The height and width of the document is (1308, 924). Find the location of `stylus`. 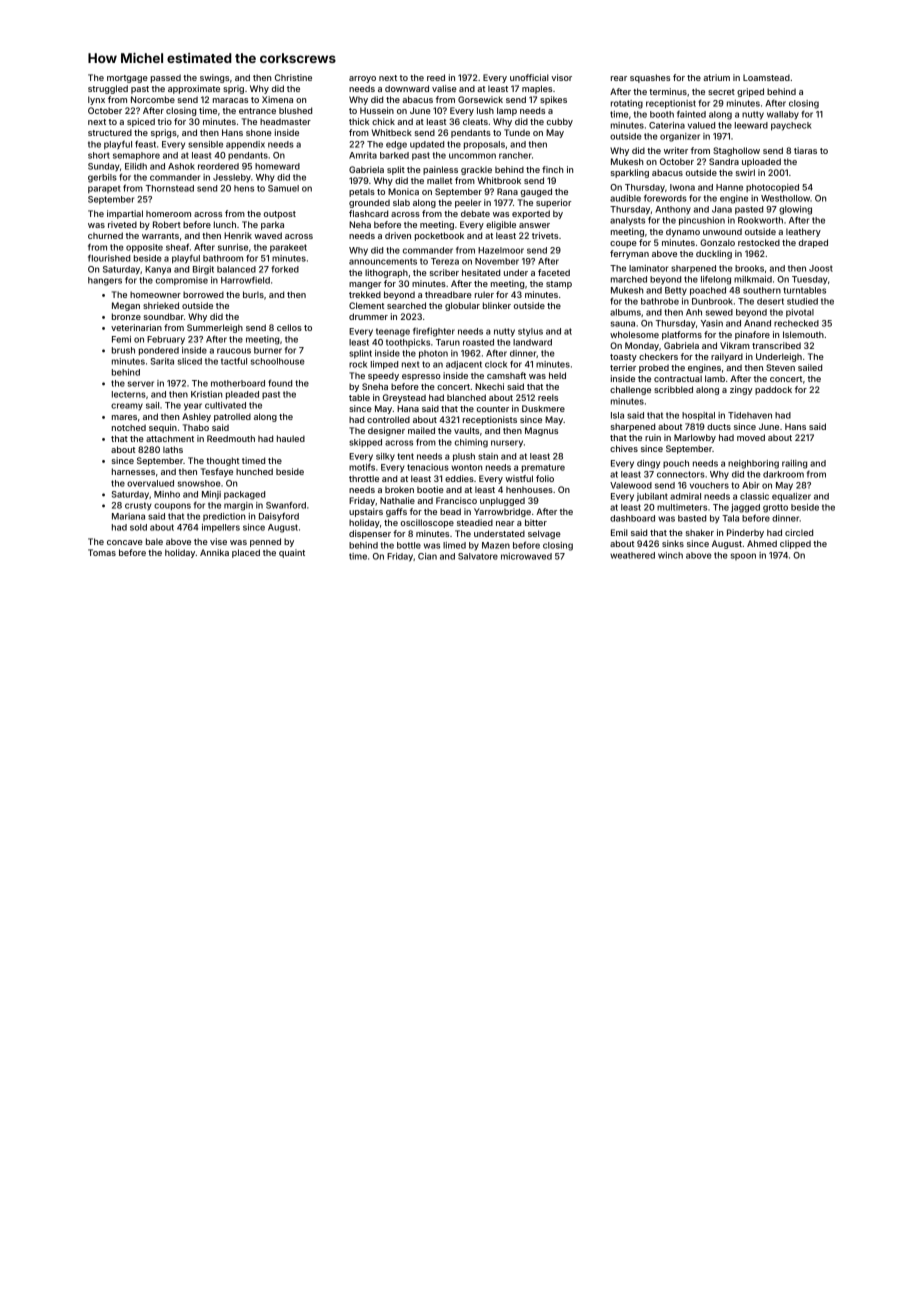

stylus is located at coordinates (530, 332).
